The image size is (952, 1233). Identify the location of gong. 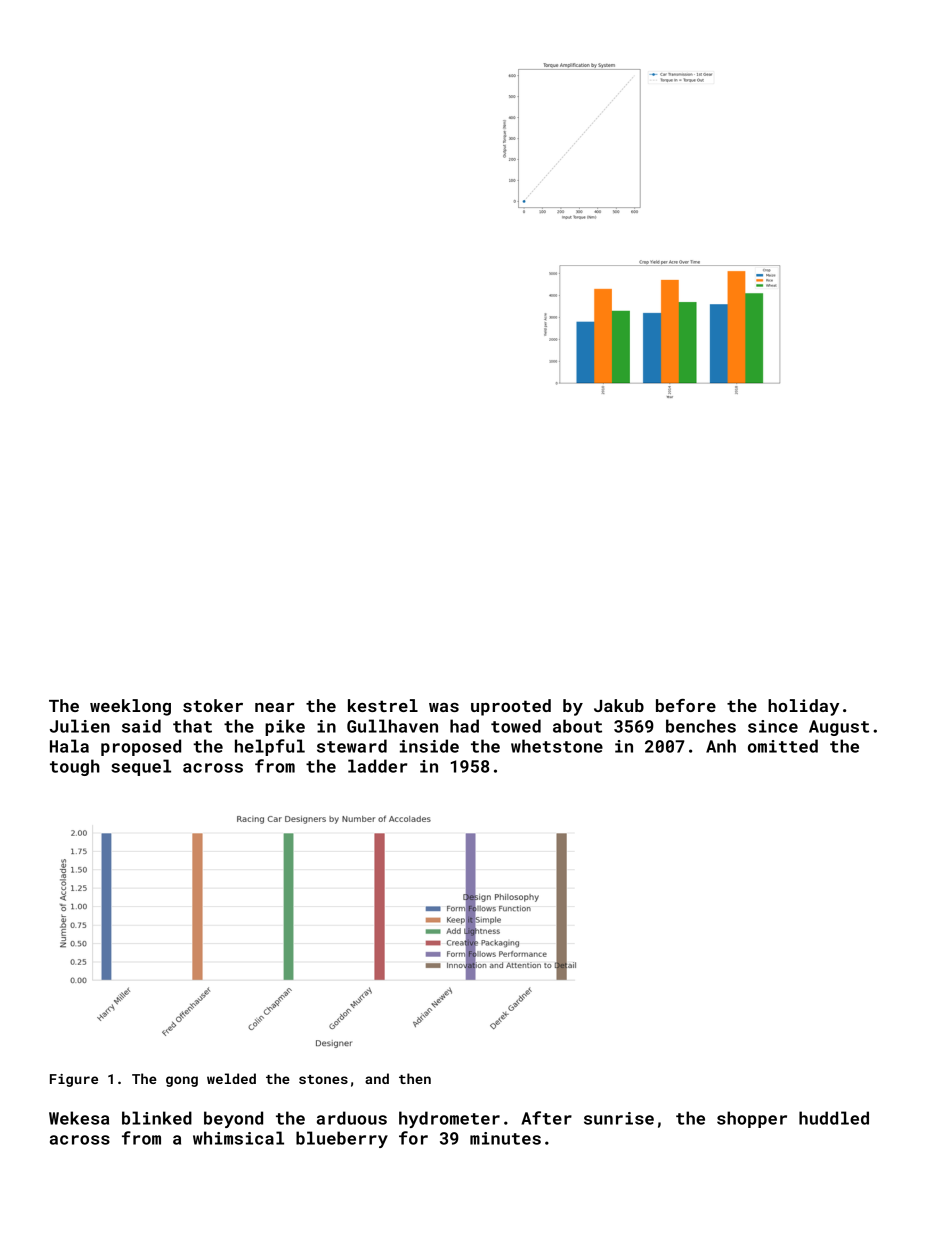
(182, 1081).
